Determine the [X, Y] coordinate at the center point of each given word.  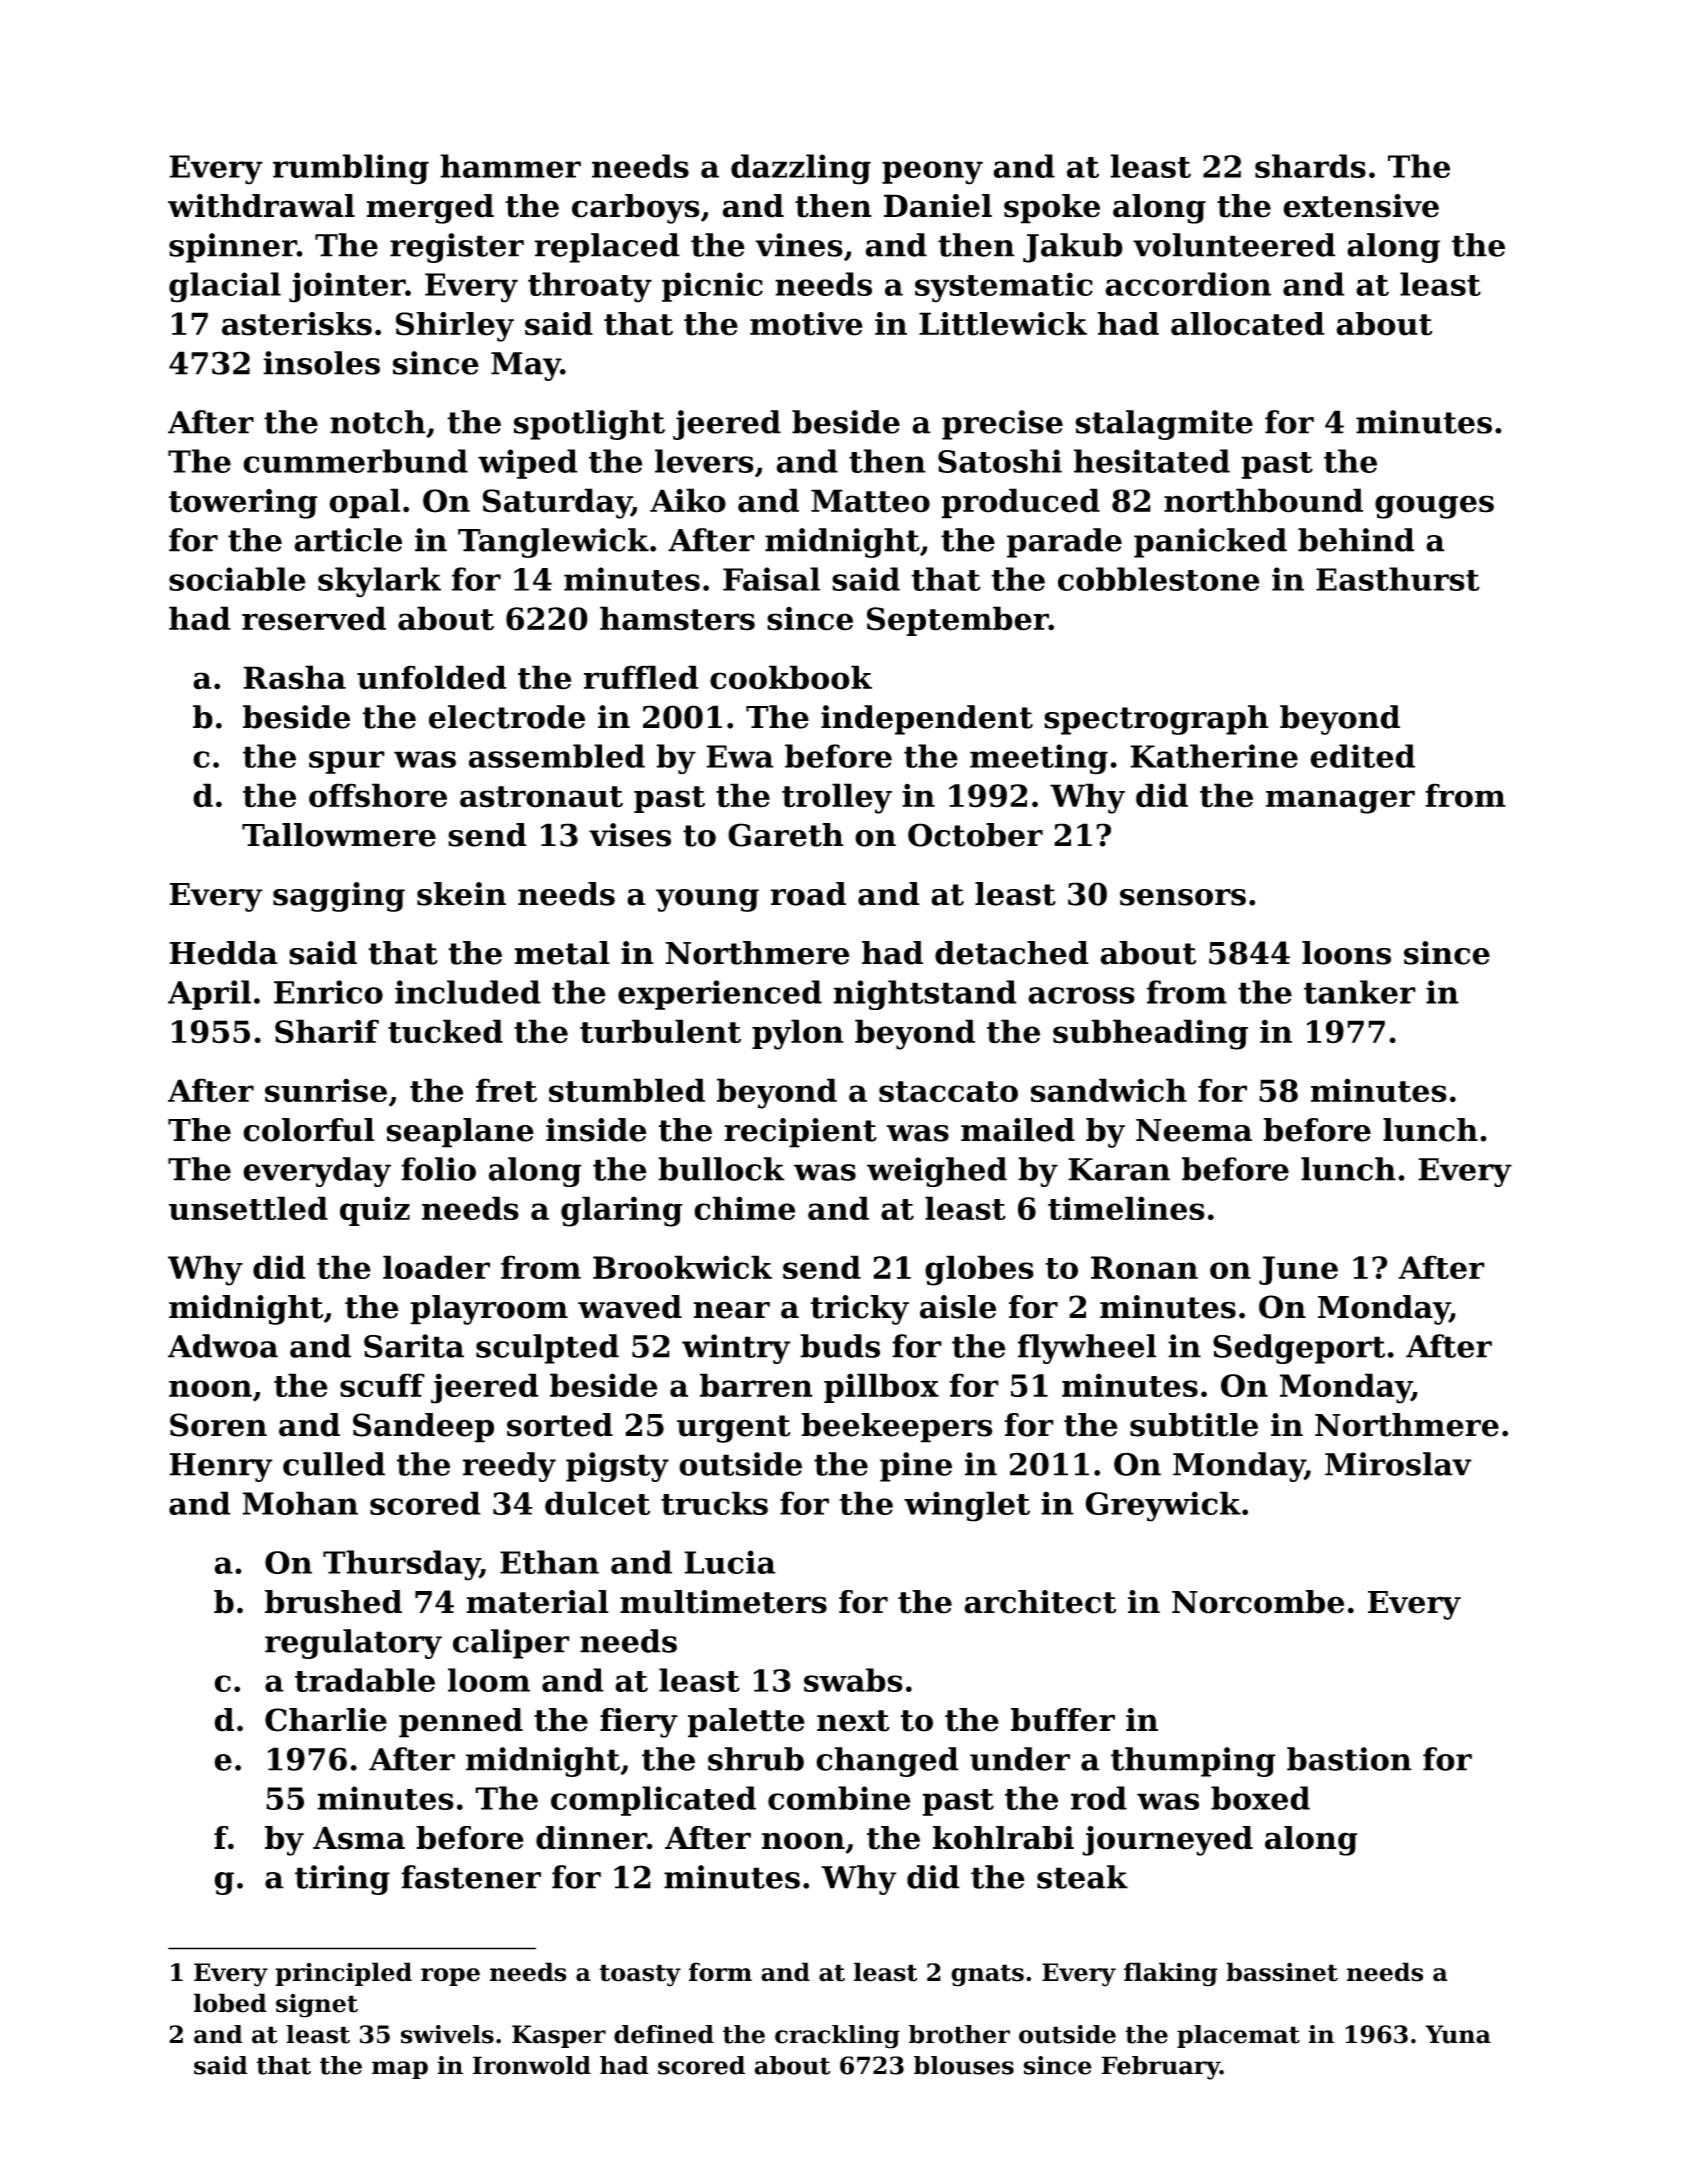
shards [1310, 166]
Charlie [326, 1720]
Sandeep [423, 1428]
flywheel [1087, 1349]
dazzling [801, 169]
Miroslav [1398, 1464]
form [720, 1972]
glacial [225, 287]
